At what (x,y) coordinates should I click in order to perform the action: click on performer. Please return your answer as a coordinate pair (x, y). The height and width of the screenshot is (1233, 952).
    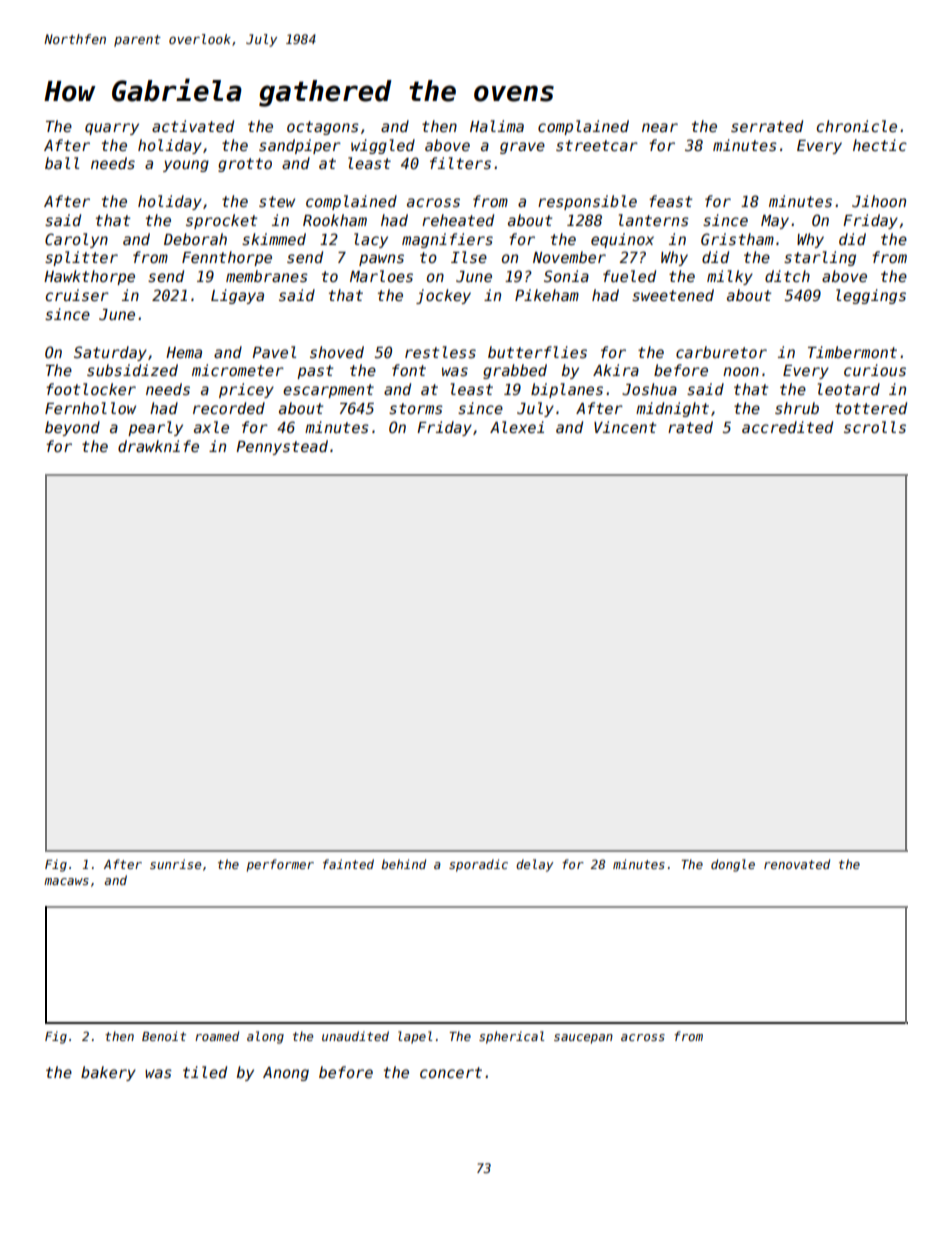
    Looking at the image, I should click on (280, 865).
